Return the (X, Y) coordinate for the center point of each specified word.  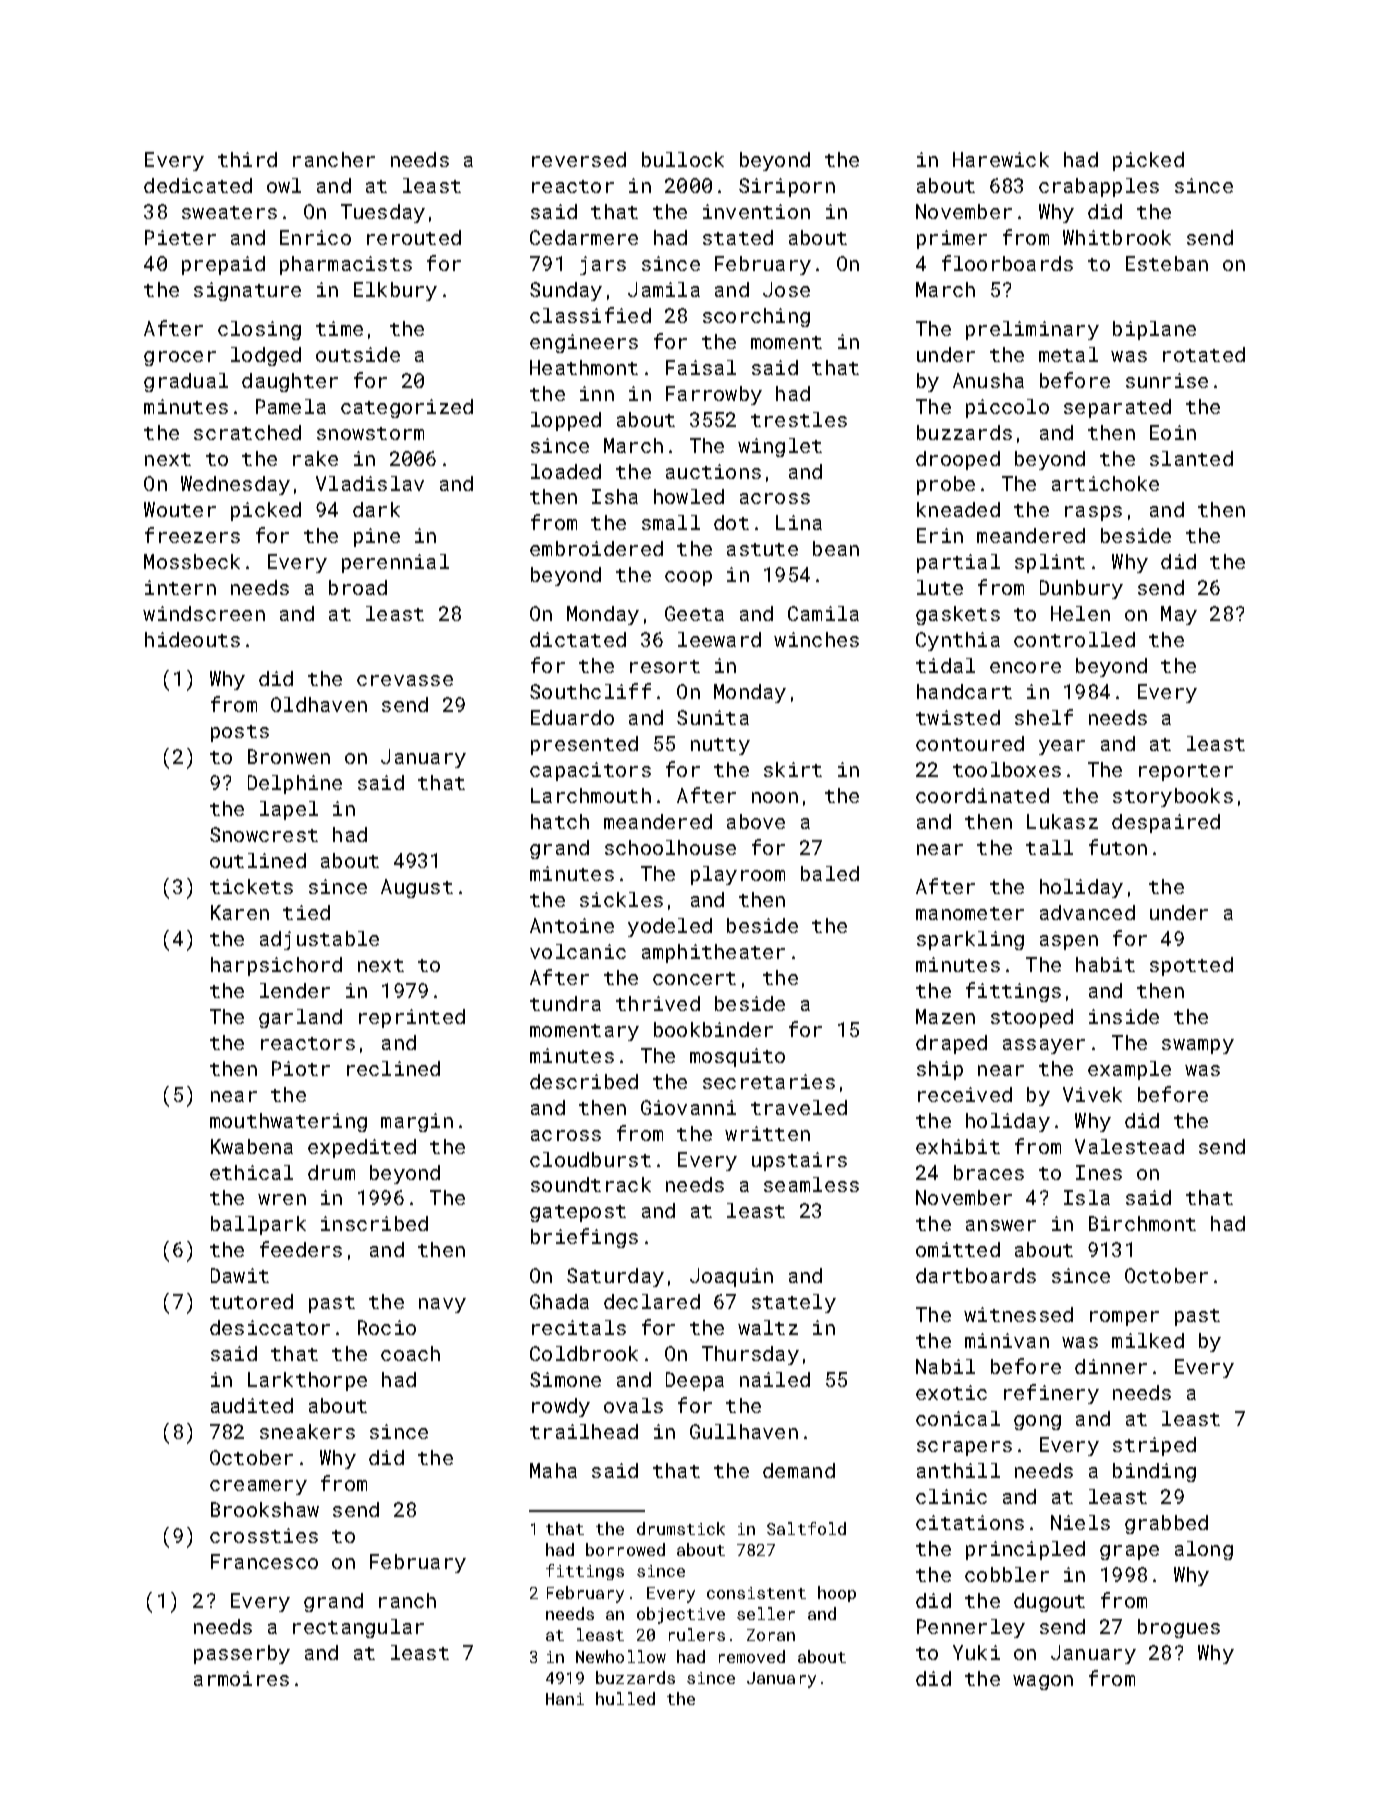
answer (1001, 1225)
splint (1050, 563)
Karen (240, 912)
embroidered (596, 548)
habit (1105, 964)
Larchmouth (591, 795)
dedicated (198, 185)
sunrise (1167, 380)
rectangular (358, 1628)
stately (794, 1303)
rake (315, 458)
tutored (251, 1301)
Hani (565, 1699)
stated (738, 237)
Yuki (976, 1652)
